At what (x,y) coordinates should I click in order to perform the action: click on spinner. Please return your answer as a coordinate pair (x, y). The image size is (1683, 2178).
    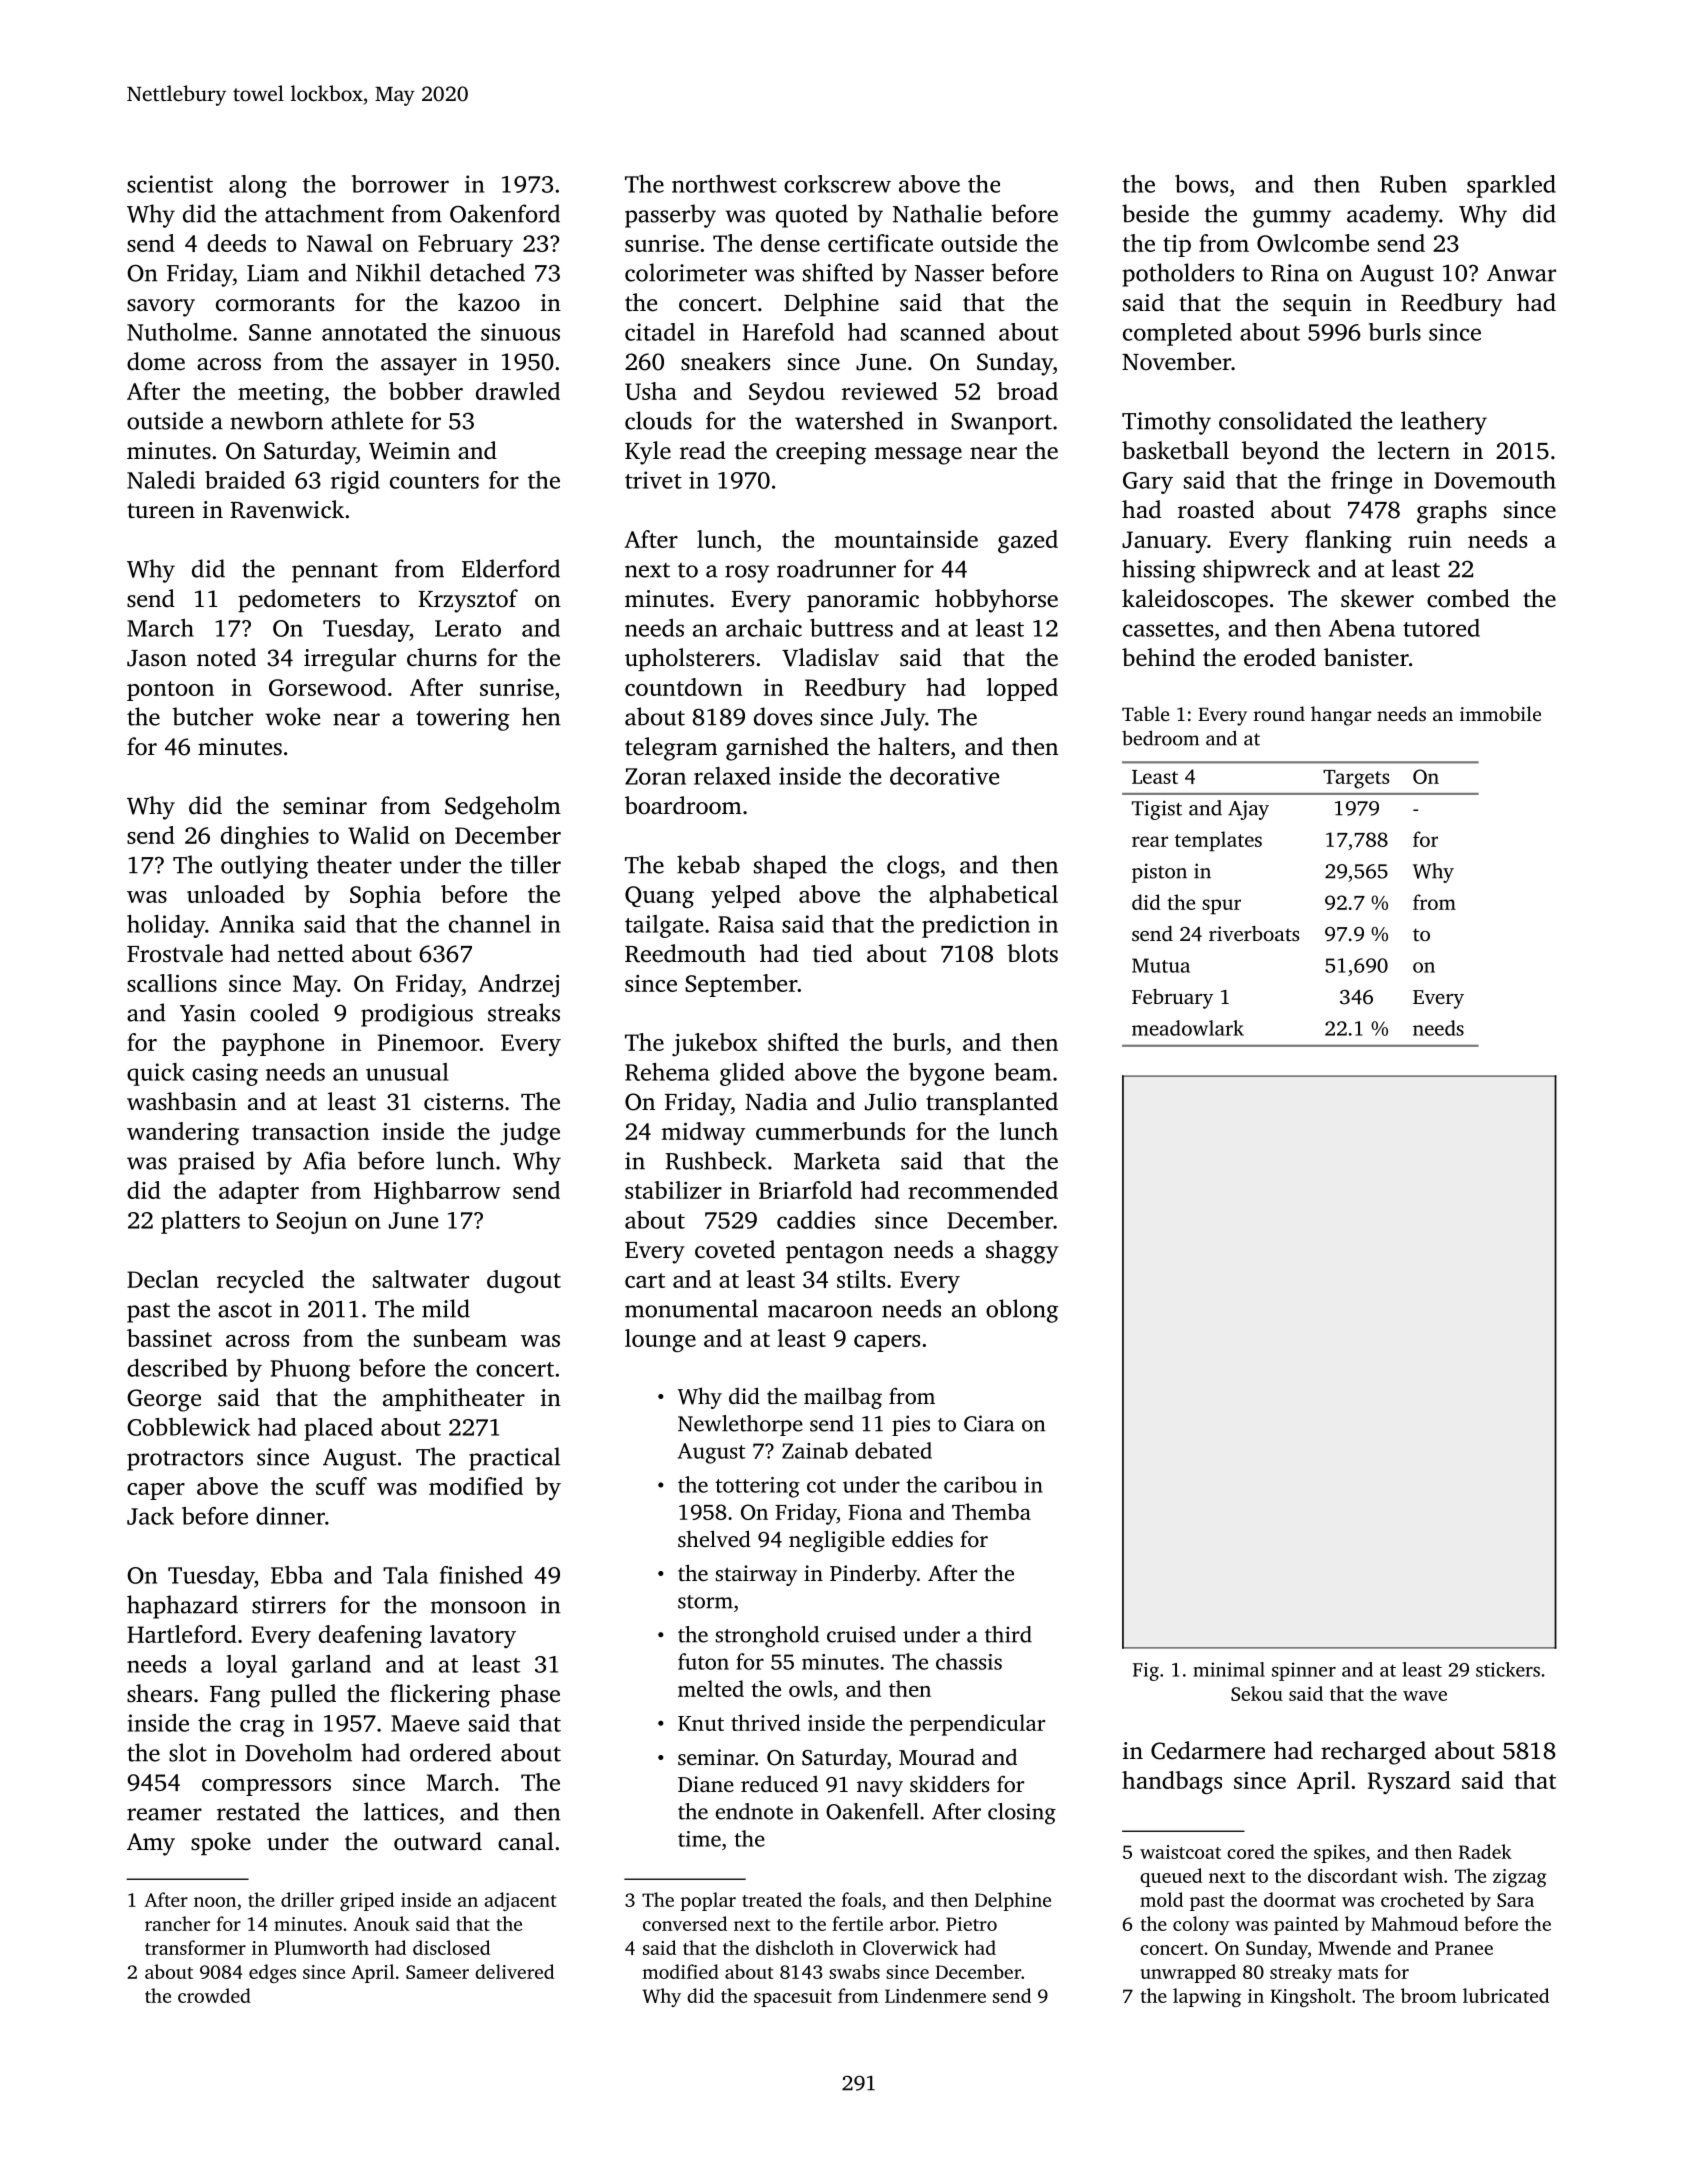
    Looking at the image, I should click on (1304, 1671).
